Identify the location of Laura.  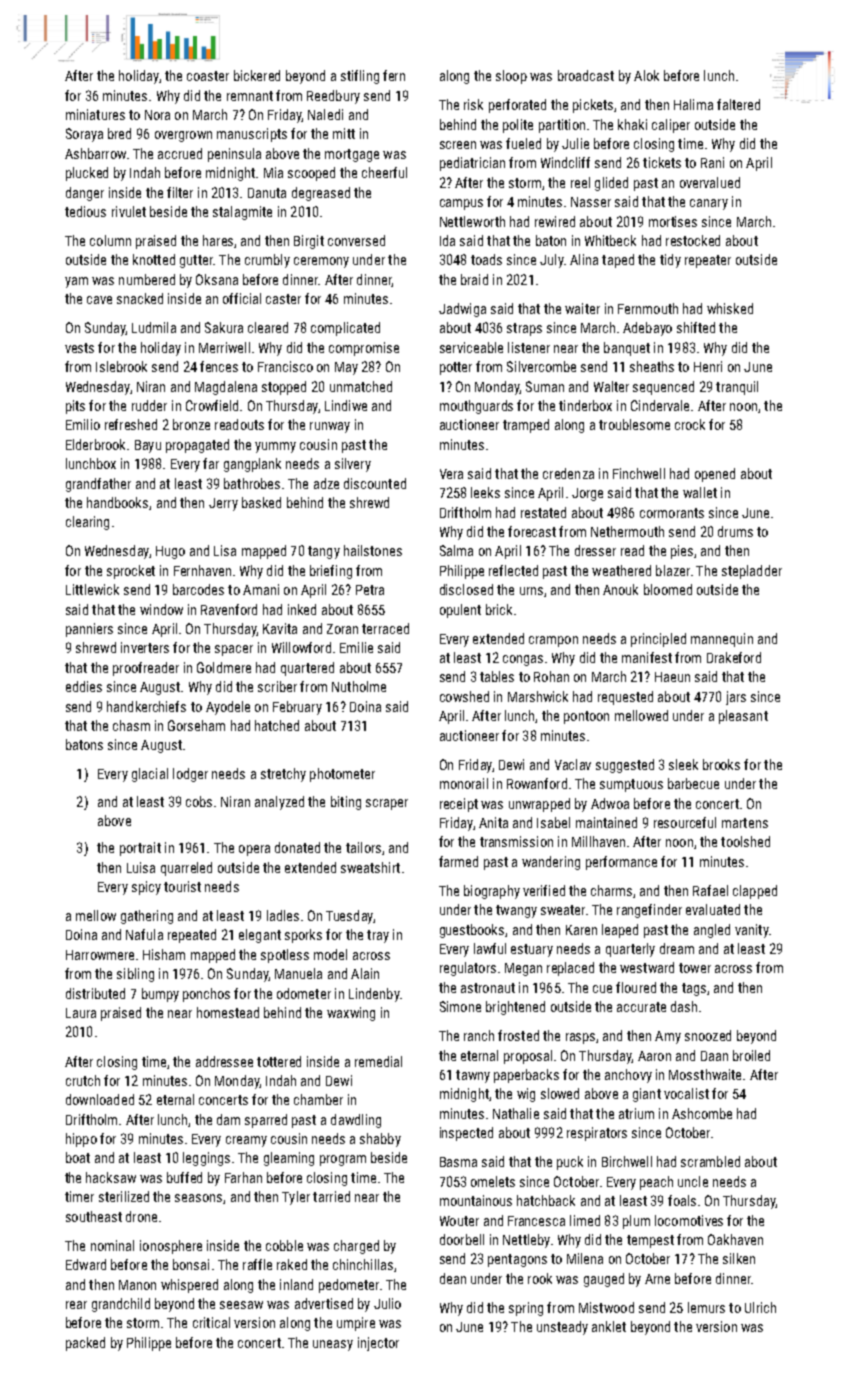
(81, 1013).
